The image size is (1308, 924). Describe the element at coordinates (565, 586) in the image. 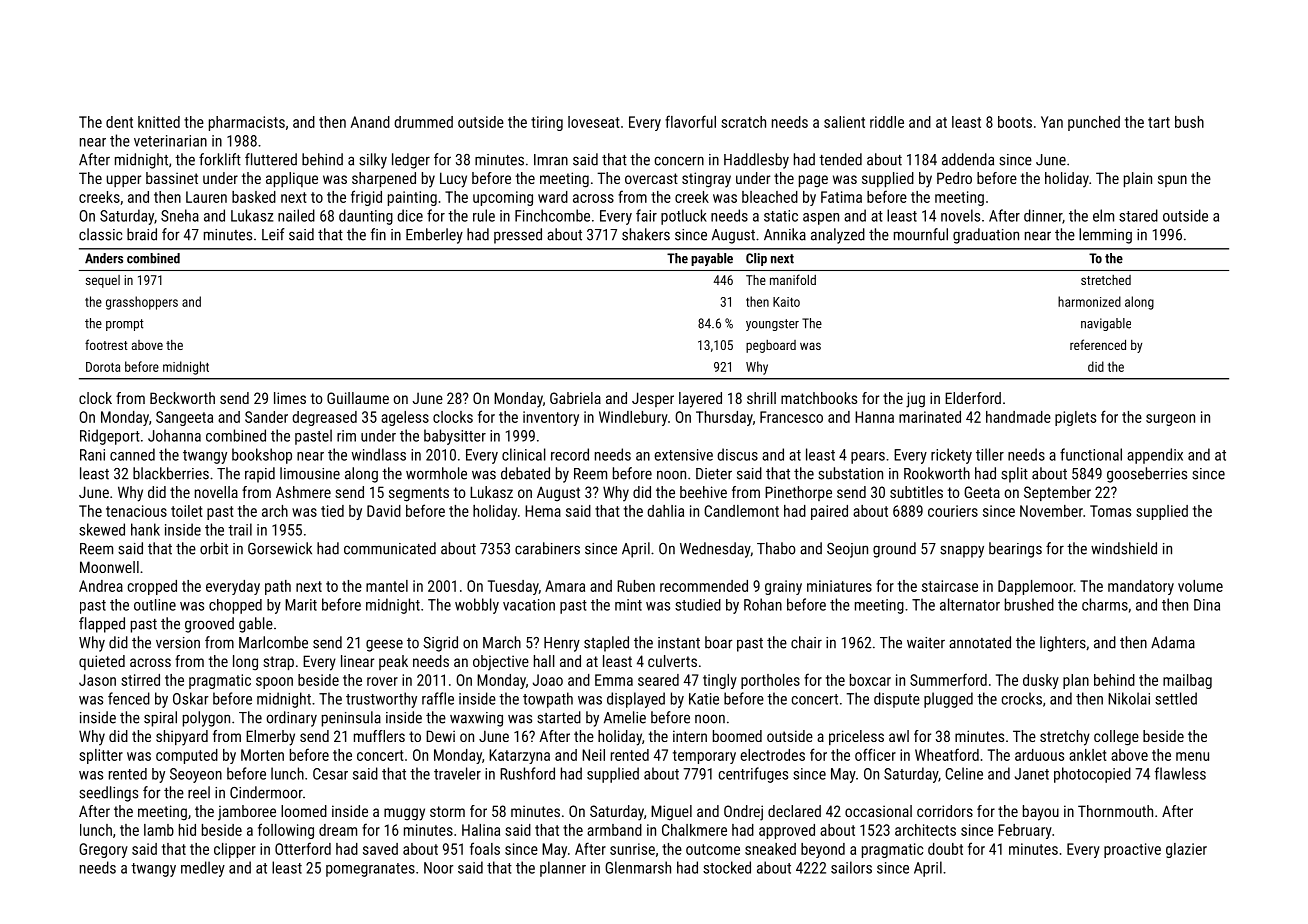

I see `Amara` at that location.
